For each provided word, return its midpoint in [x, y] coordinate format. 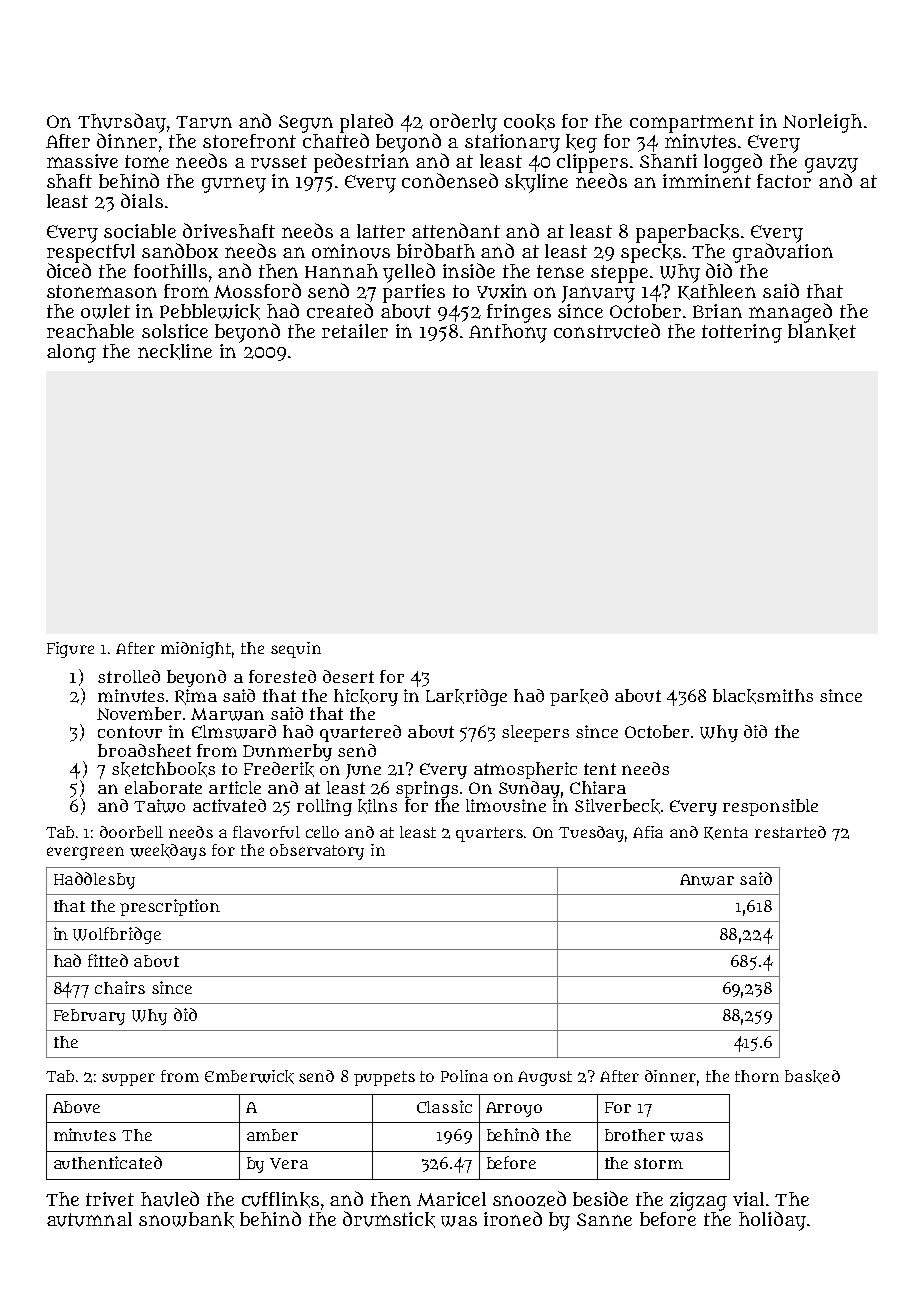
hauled [170, 1199]
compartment [692, 124]
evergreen [85, 853]
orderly [463, 123]
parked [579, 697]
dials [142, 200]
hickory [366, 697]
